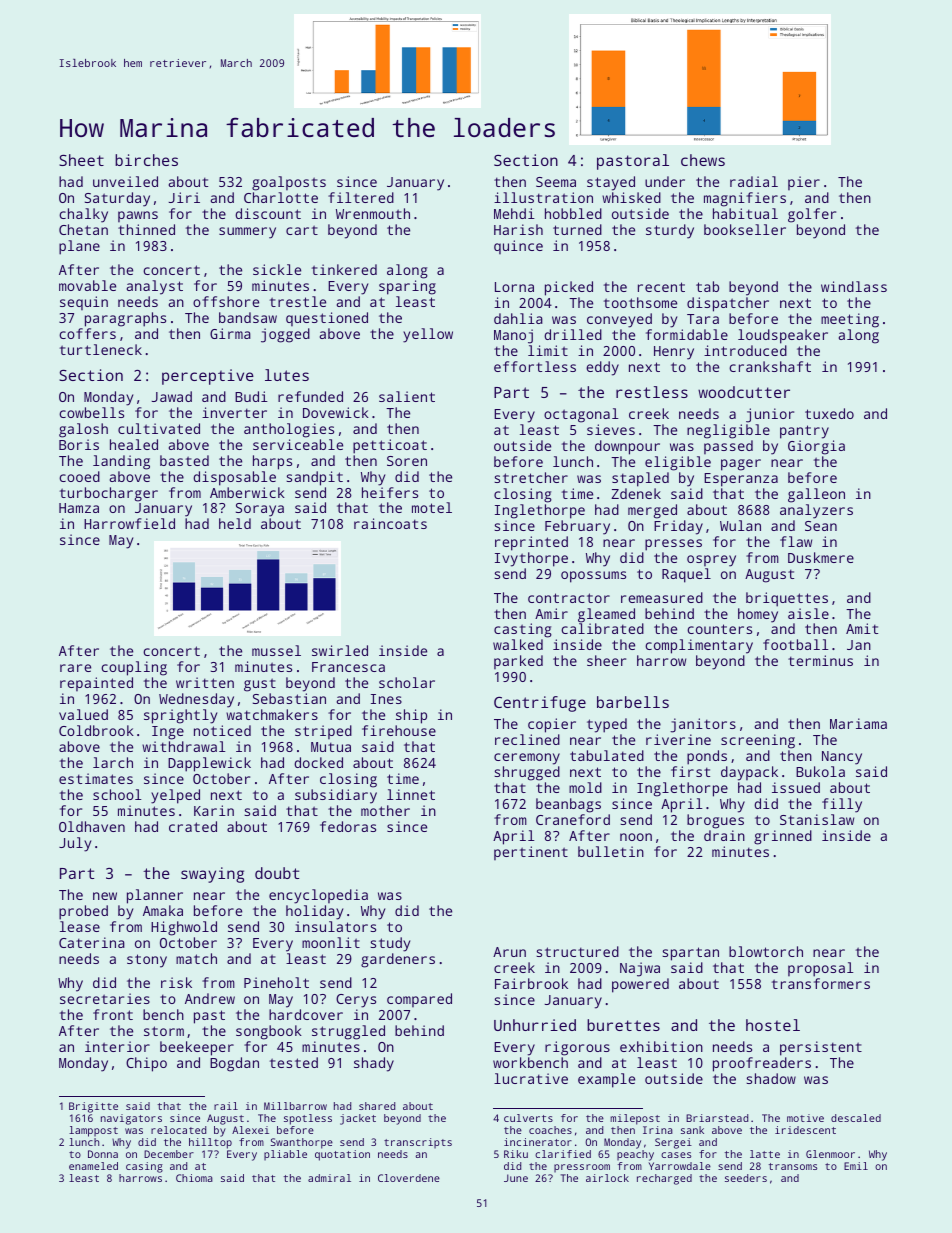  I want to click on hostel, so click(773, 1025).
